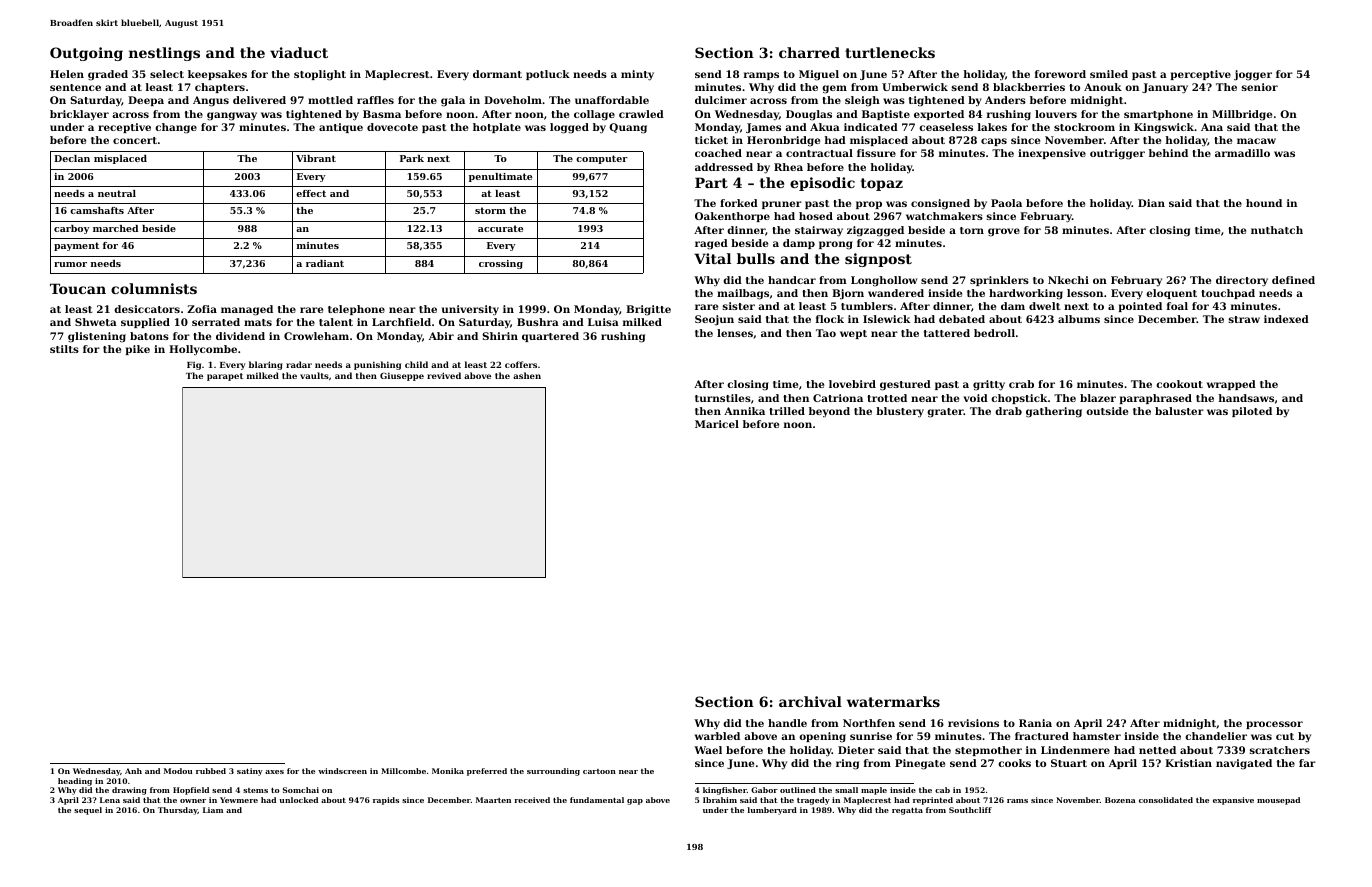 This screenshot has width=1372, height=887. What do you see at coordinates (945, 413) in the screenshot?
I see `grater` at bounding box center [945, 413].
